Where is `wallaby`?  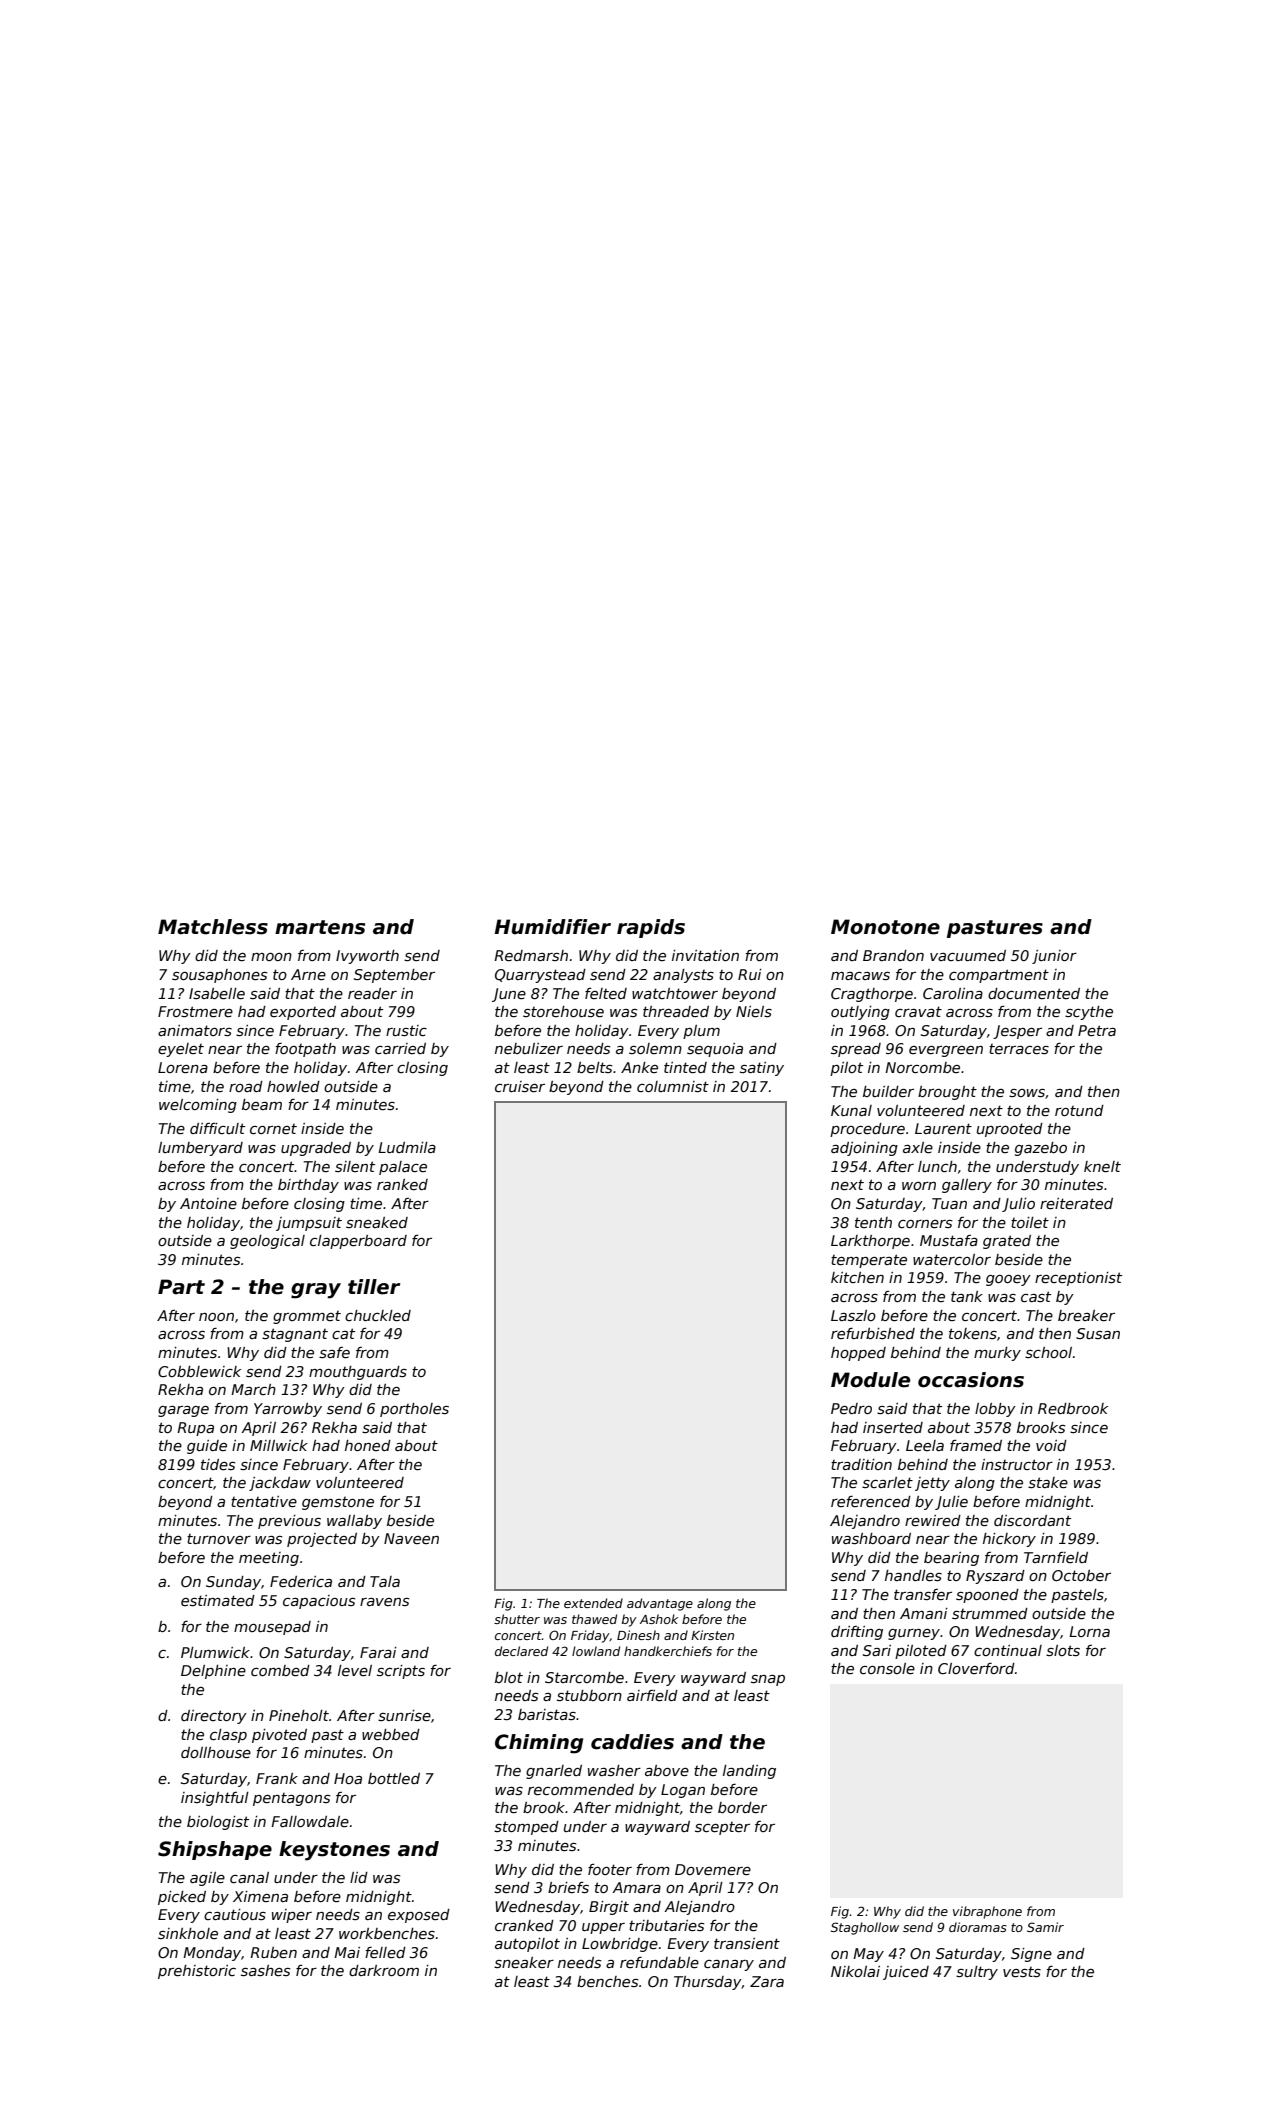 wallaby is located at coordinates (354, 1522).
